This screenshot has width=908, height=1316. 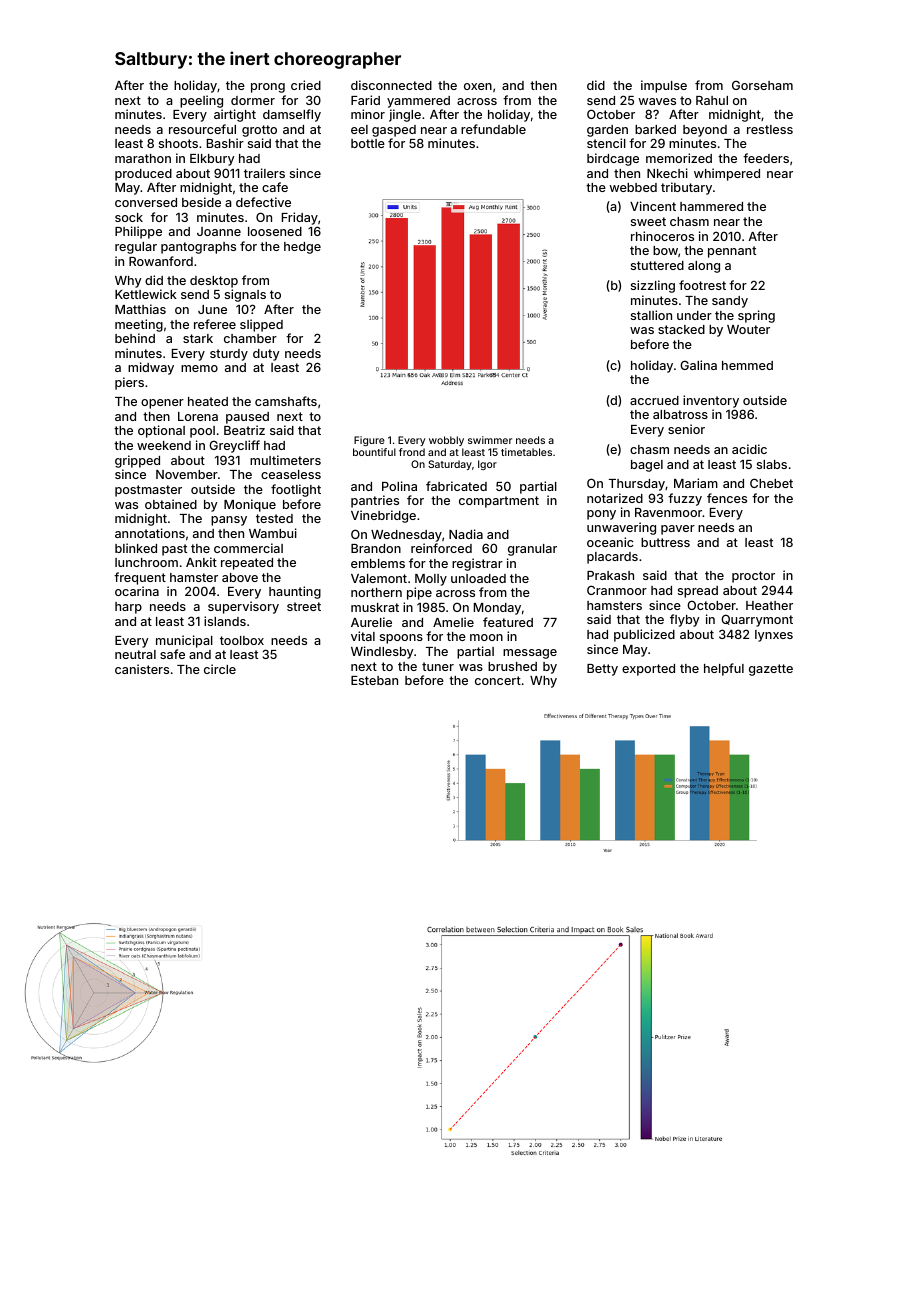 What do you see at coordinates (681, 329) in the screenshot?
I see `stacked` at bounding box center [681, 329].
